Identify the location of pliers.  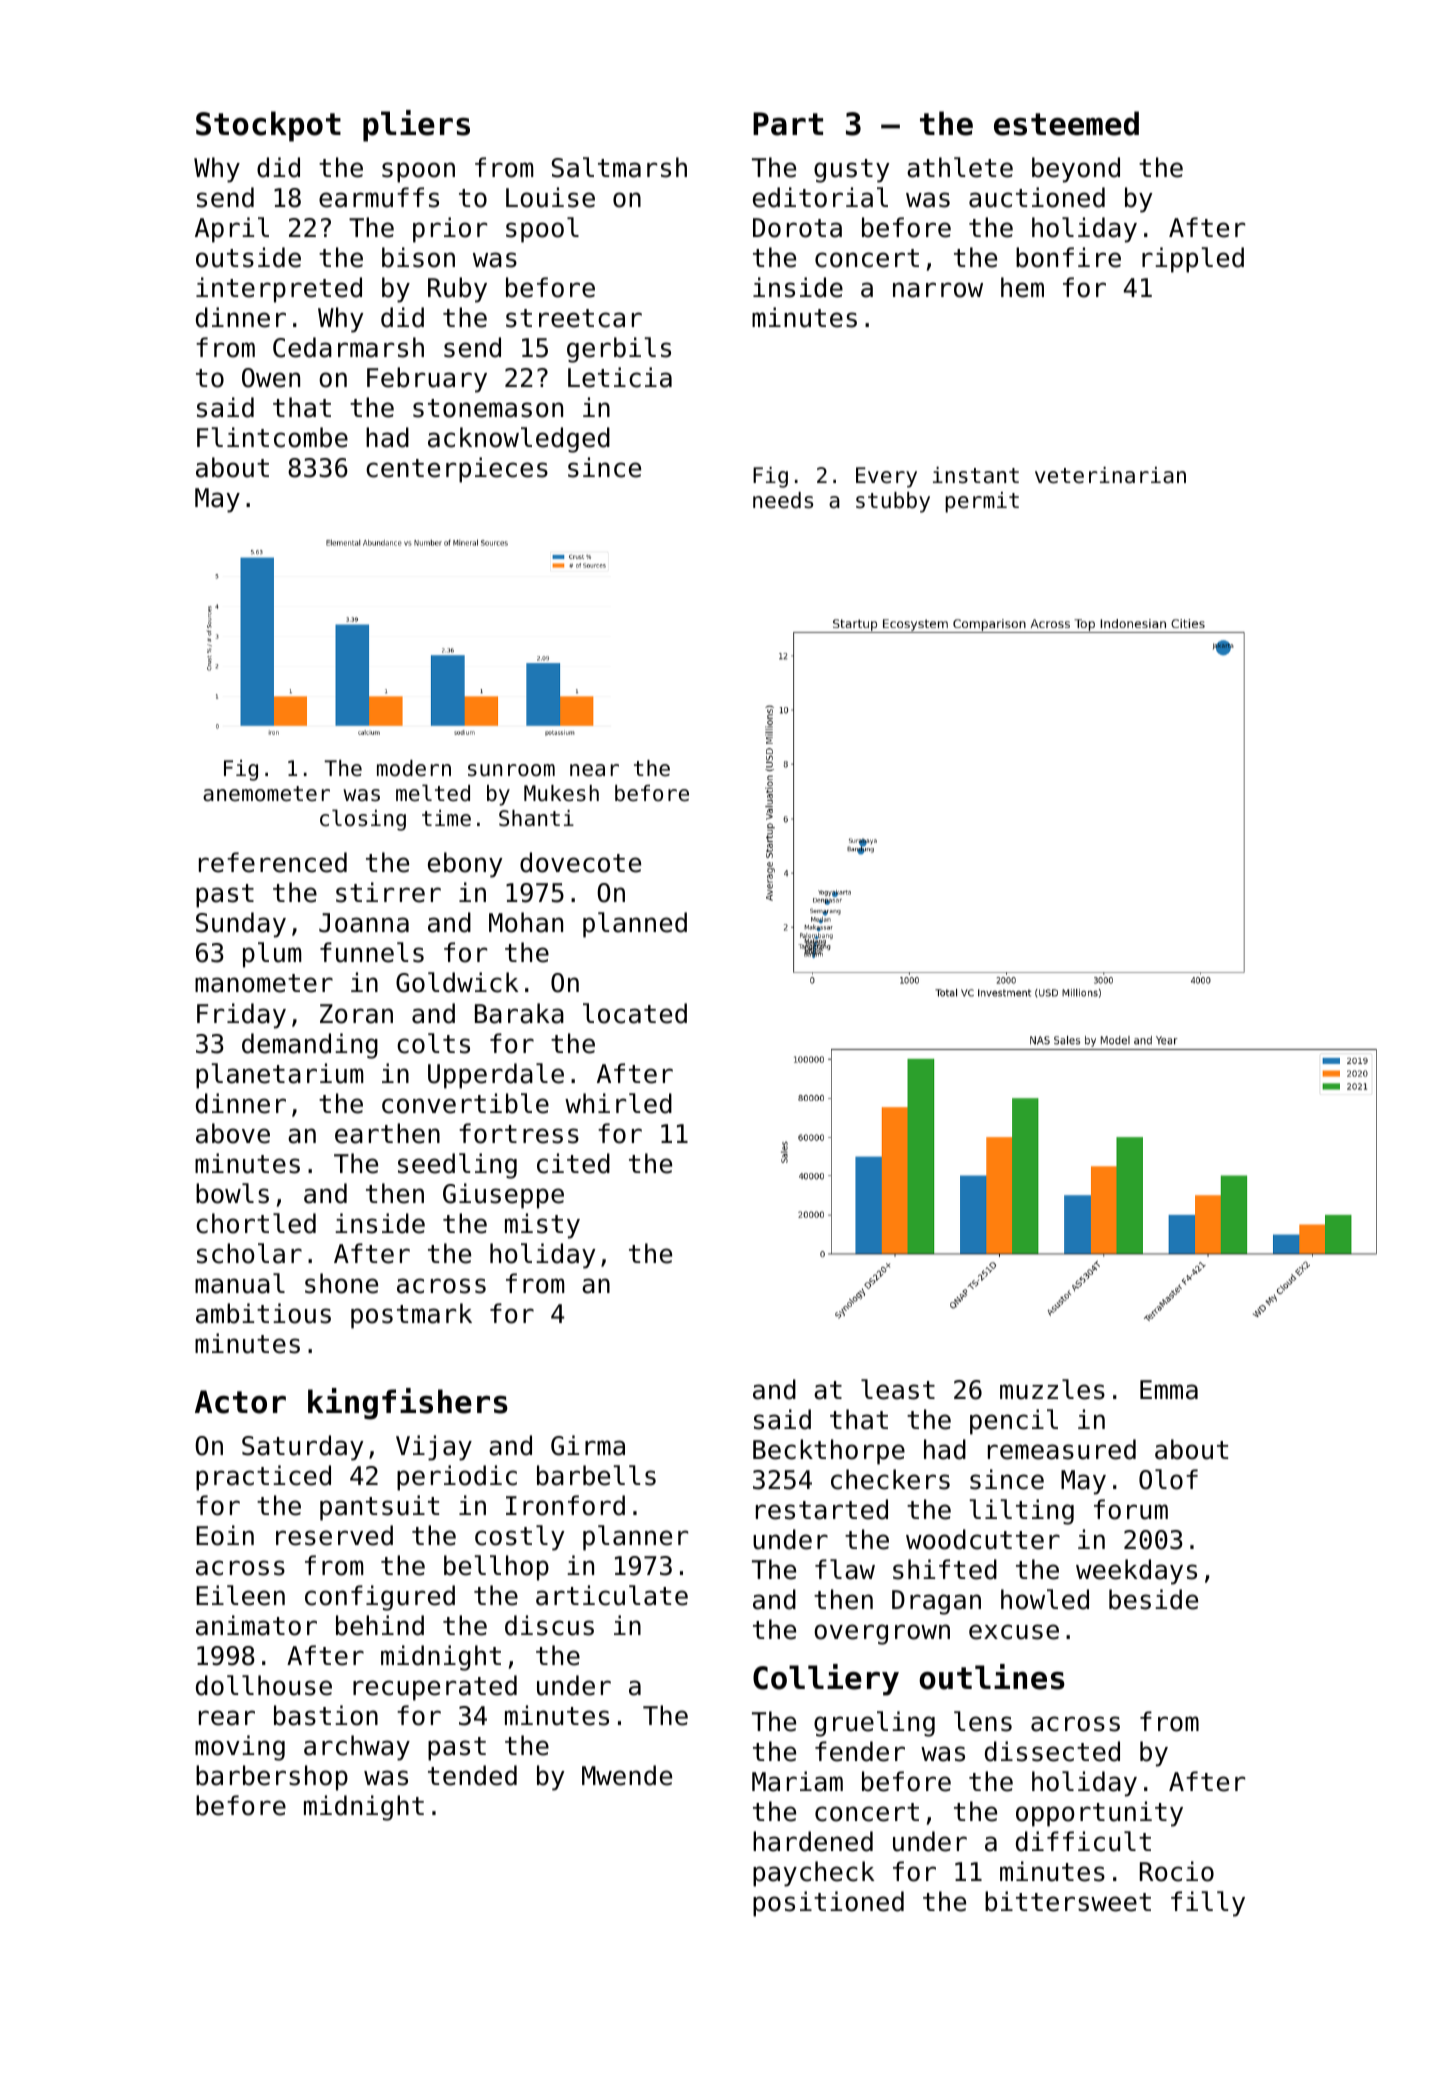
(416, 126).
